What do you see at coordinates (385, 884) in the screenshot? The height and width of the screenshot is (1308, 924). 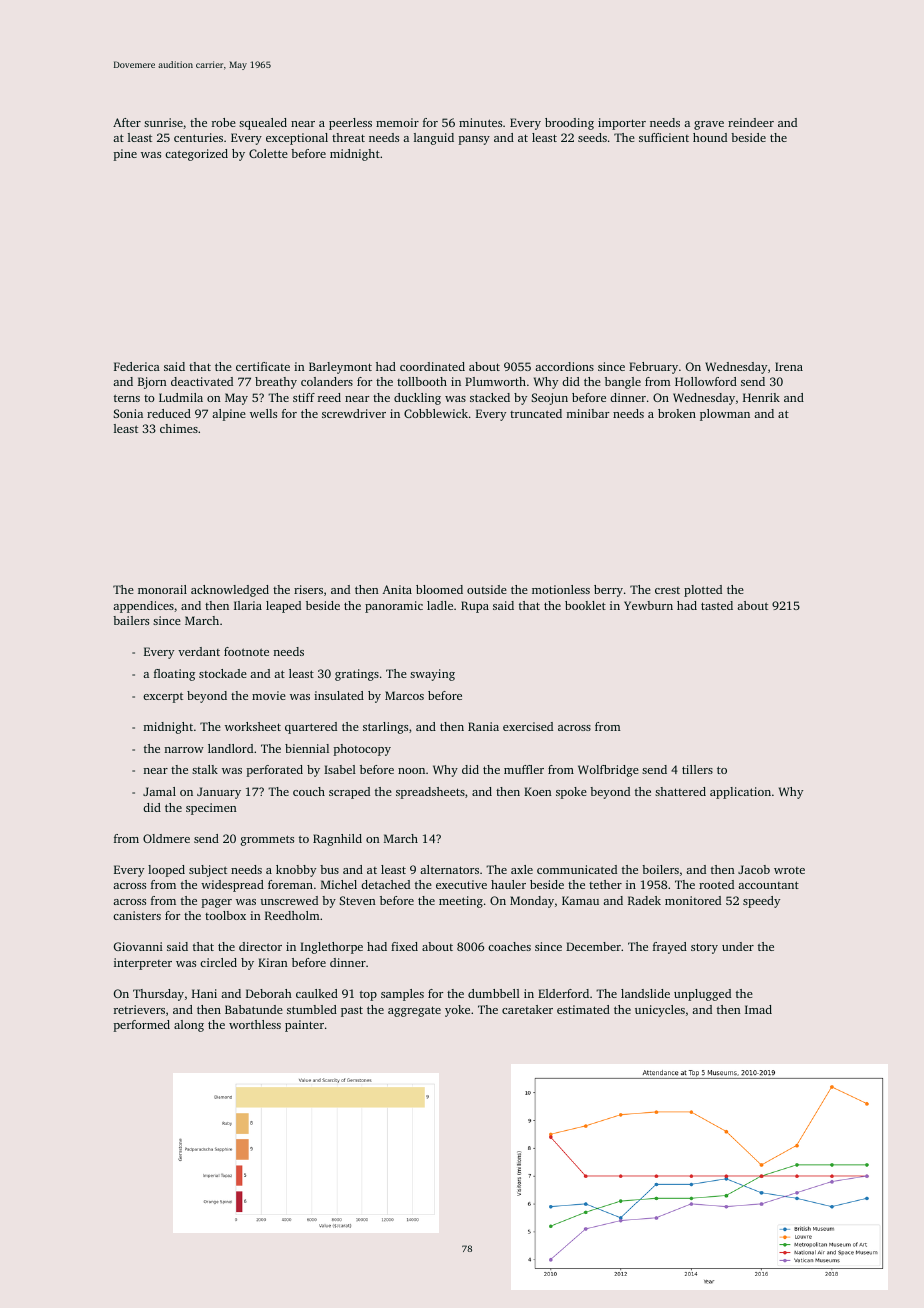 I see `detached` at bounding box center [385, 884].
